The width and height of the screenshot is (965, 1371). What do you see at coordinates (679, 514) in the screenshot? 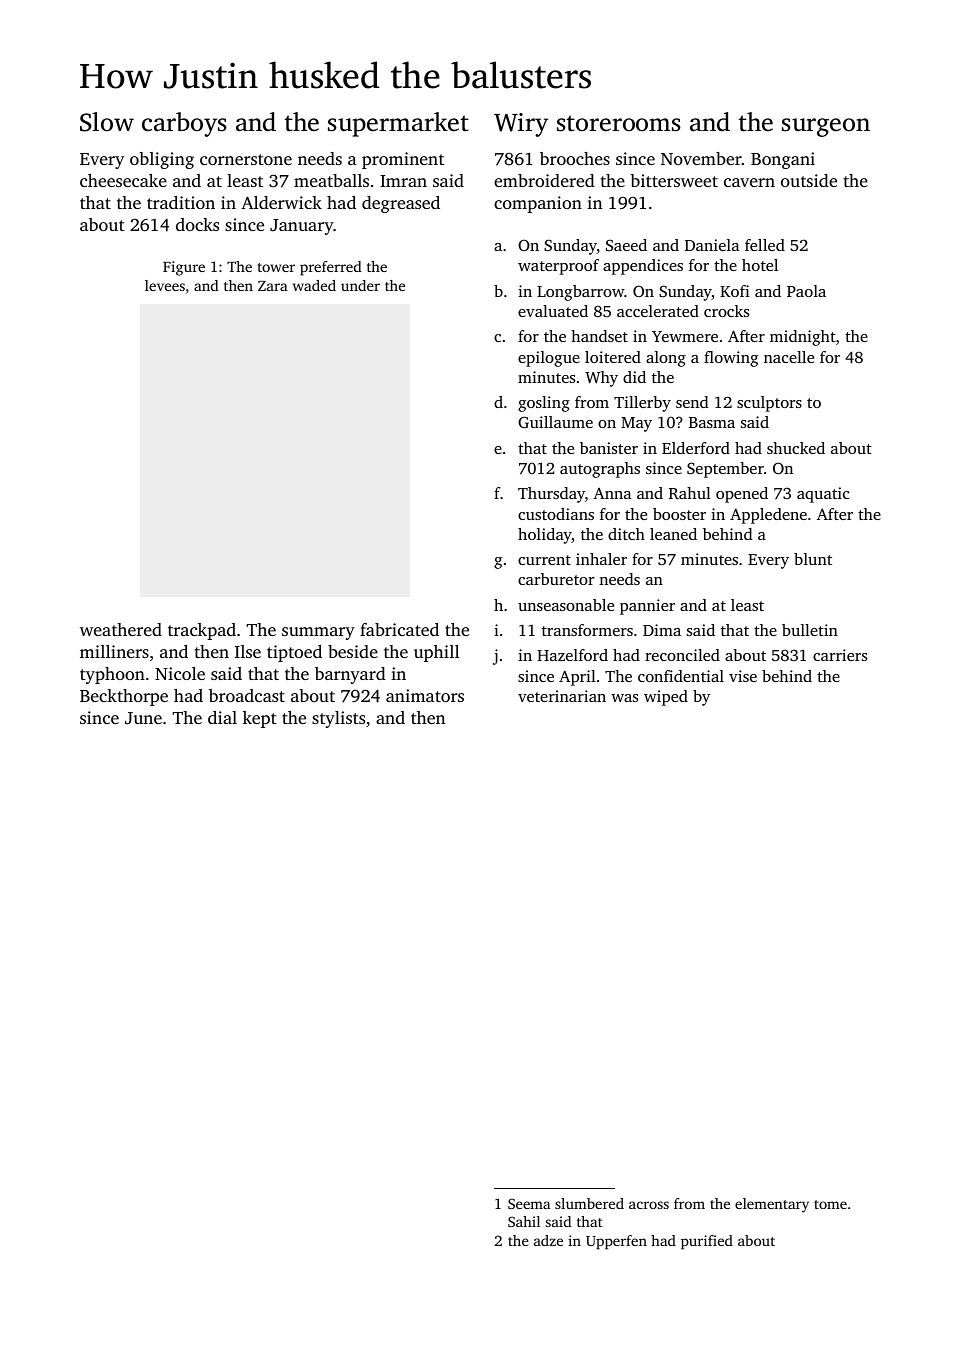
I see `booster` at bounding box center [679, 514].
